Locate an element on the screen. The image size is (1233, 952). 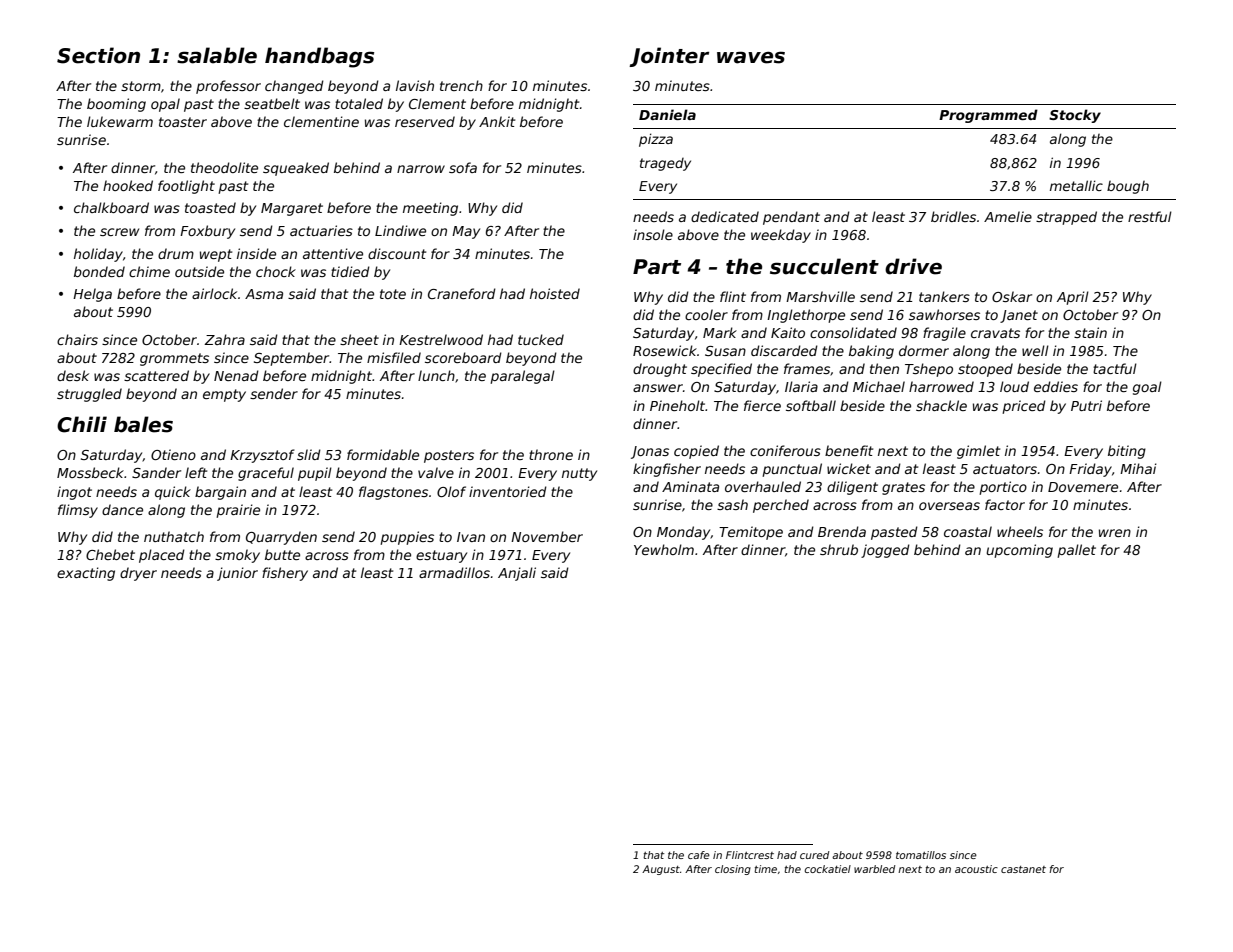
jogged is located at coordinates (885, 551).
